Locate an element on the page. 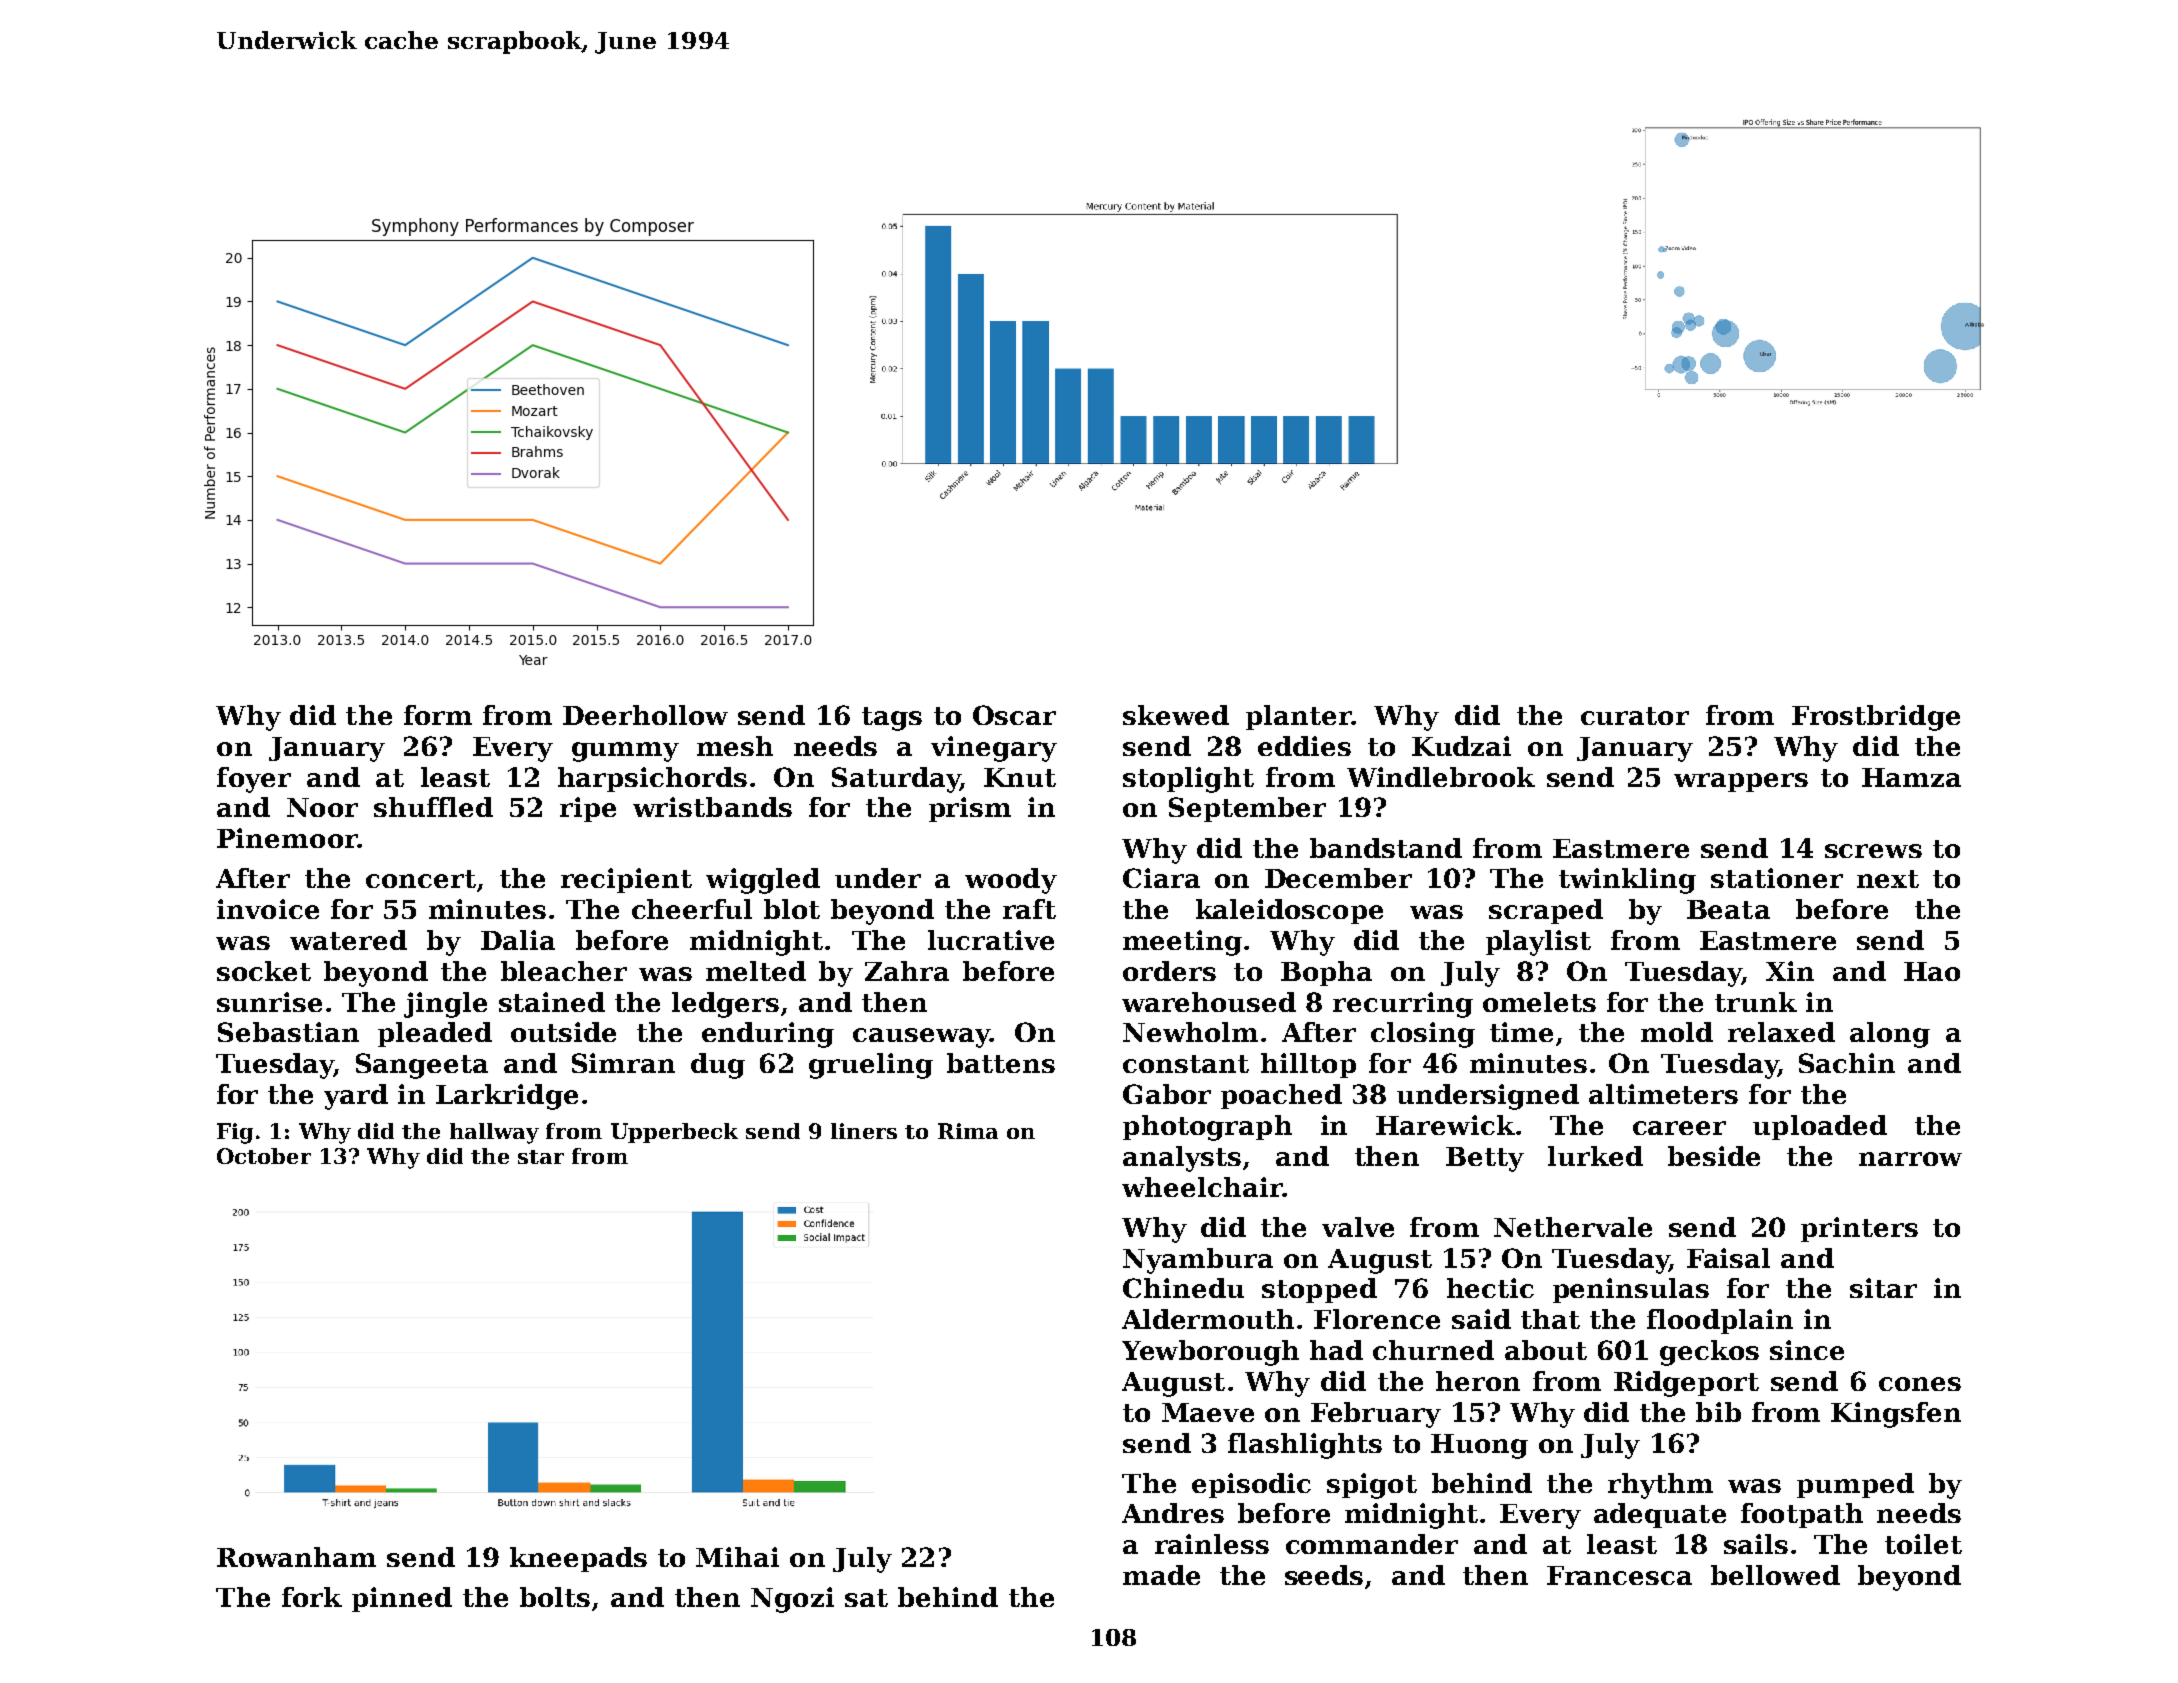  Upperbeck is located at coordinates (674, 1133).
